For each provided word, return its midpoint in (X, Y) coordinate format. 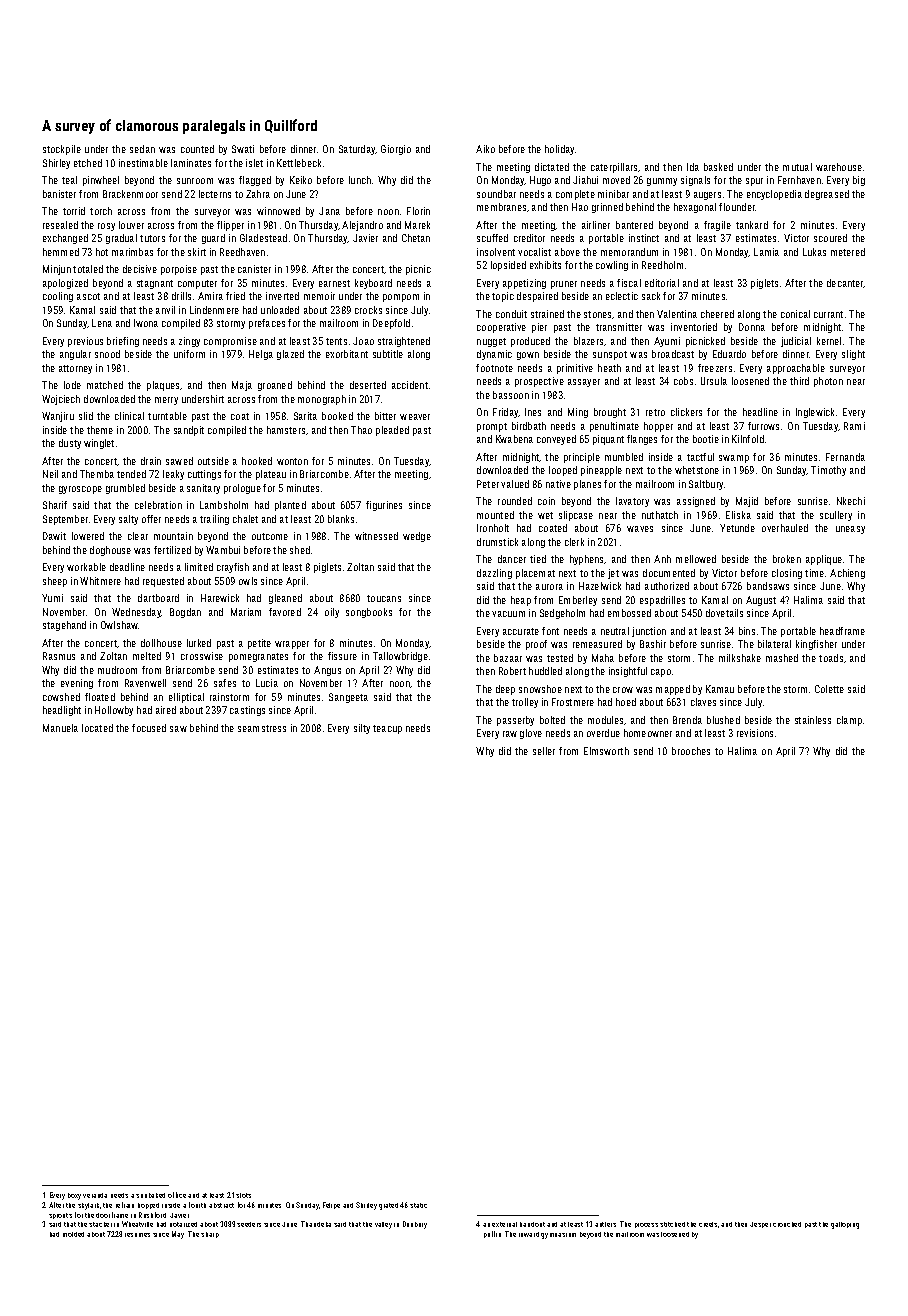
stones (598, 315)
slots (243, 1195)
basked (718, 167)
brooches (691, 751)
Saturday (357, 150)
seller (544, 751)
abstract (221, 1205)
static (418, 1205)
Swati (243, 149)
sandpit (189, 431)
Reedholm (662, 265)
